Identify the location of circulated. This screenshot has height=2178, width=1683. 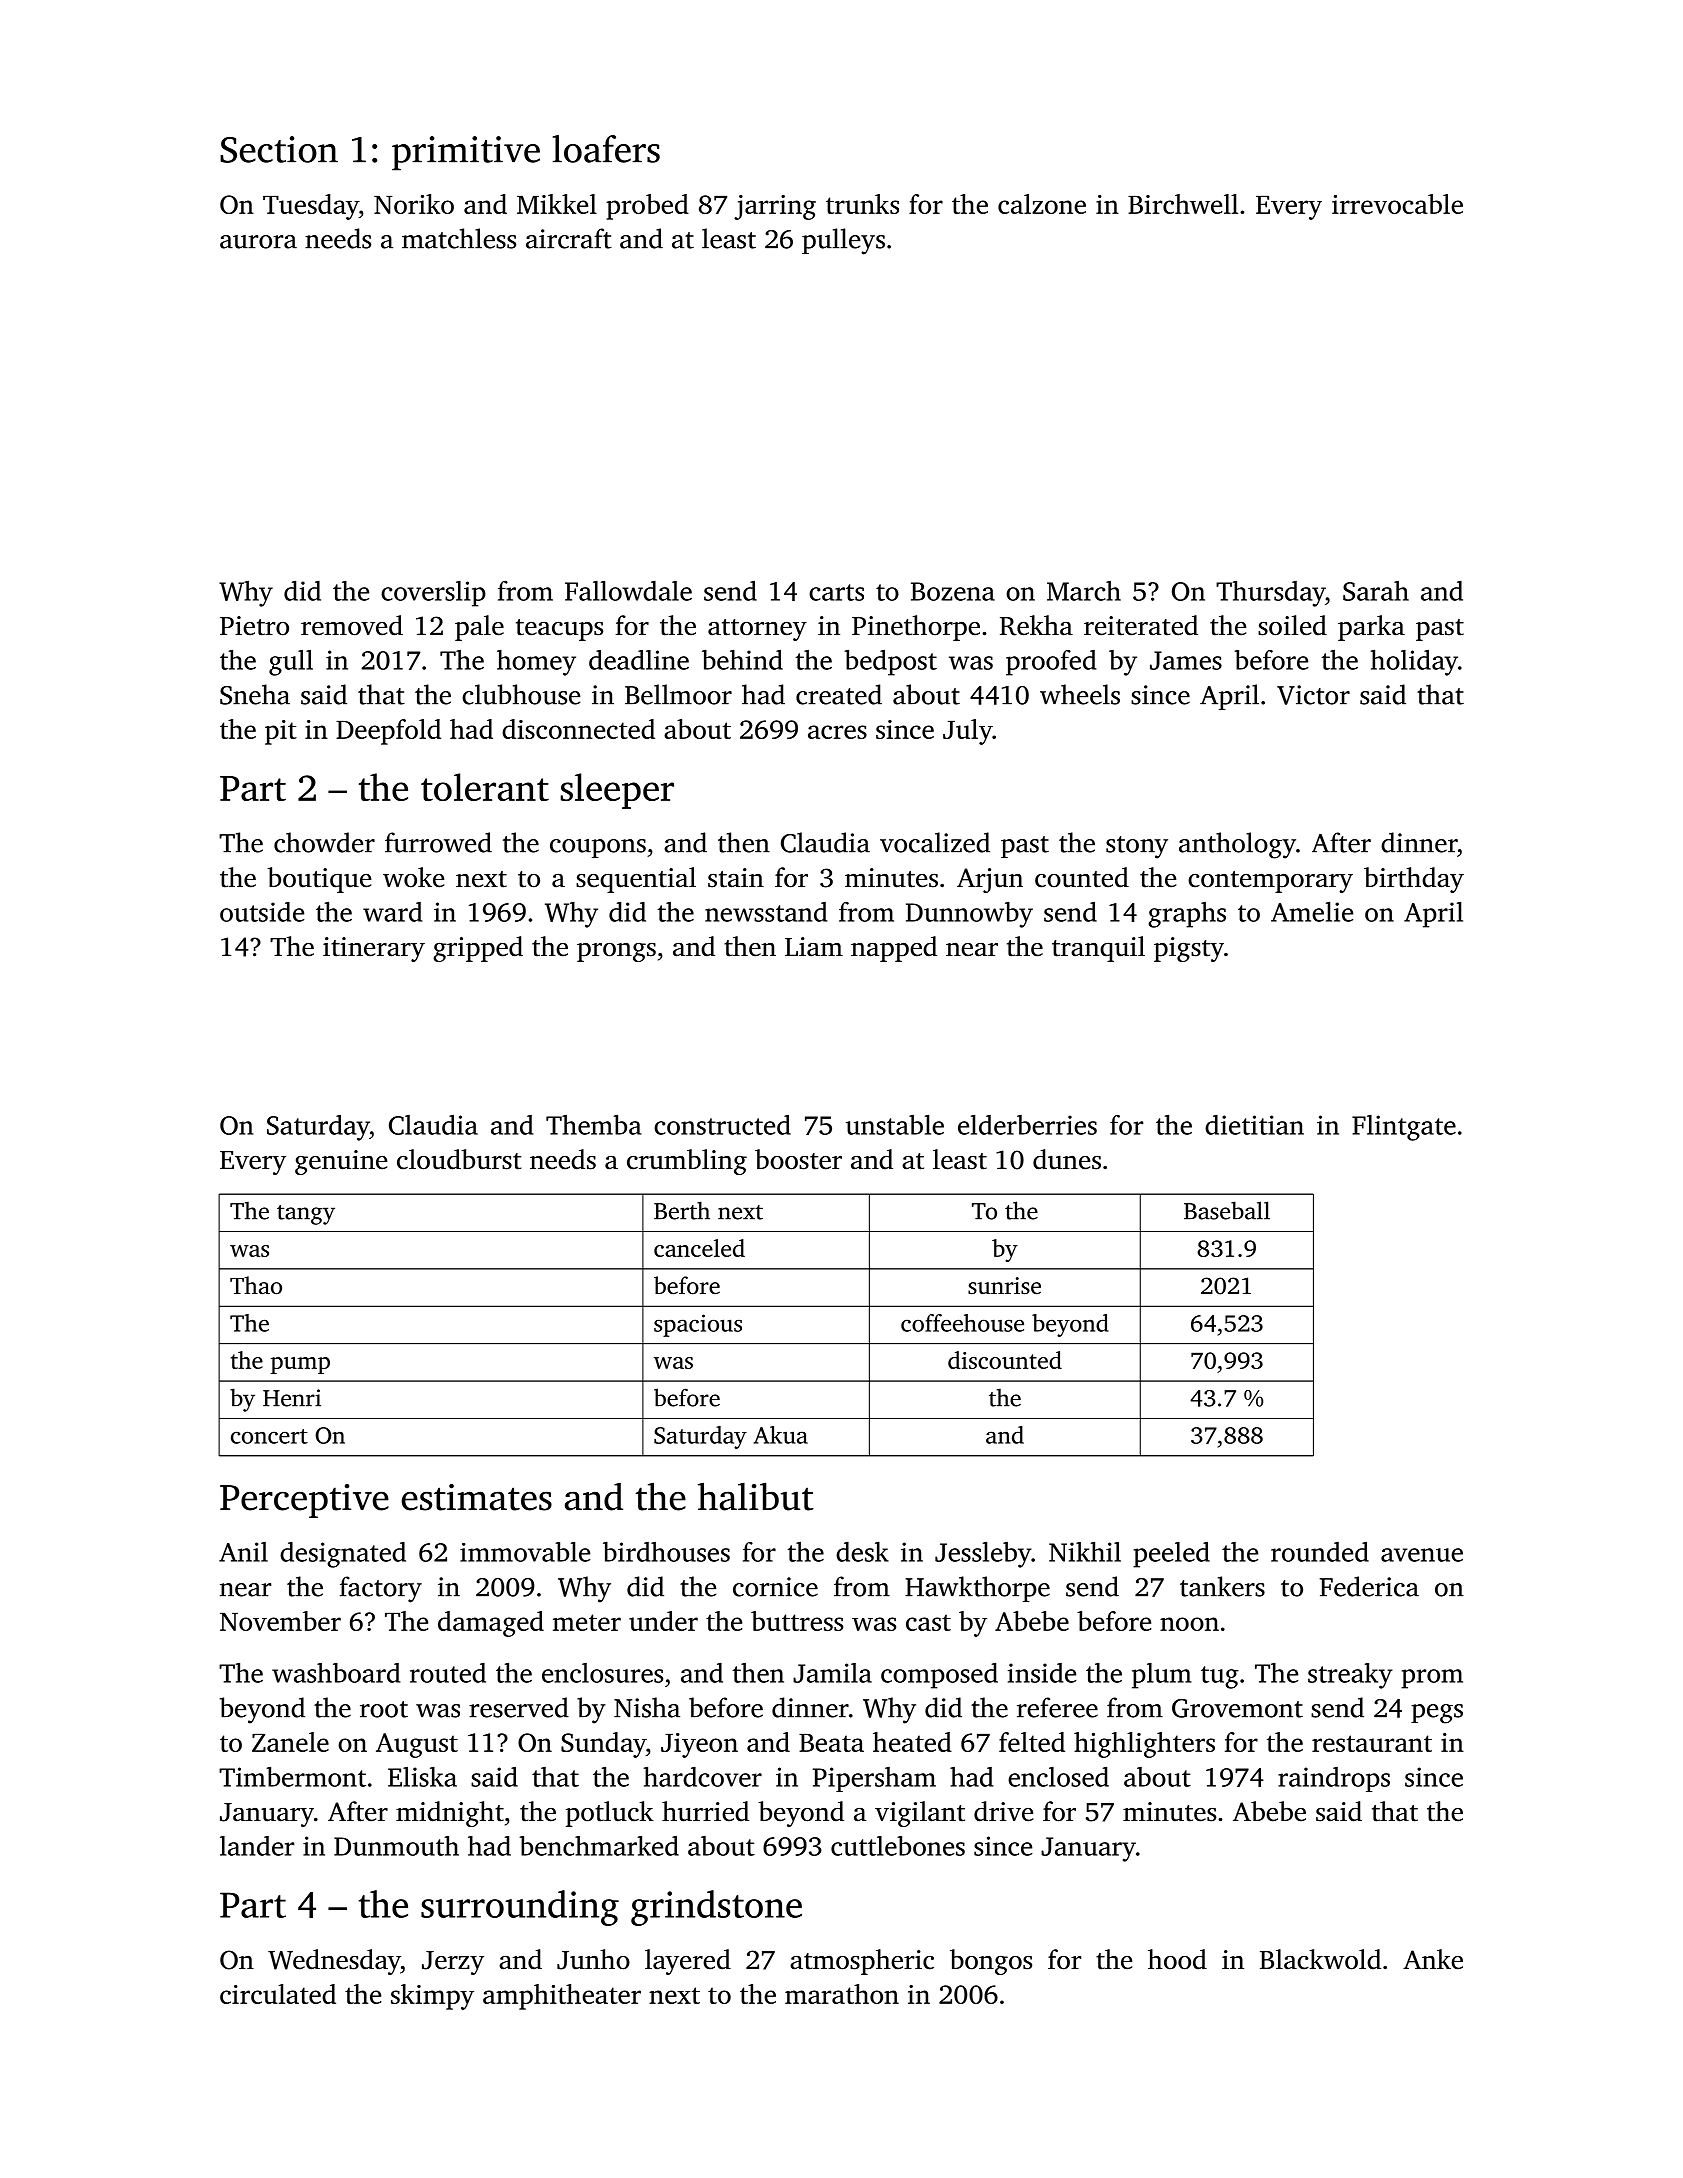
(278, 1994).
